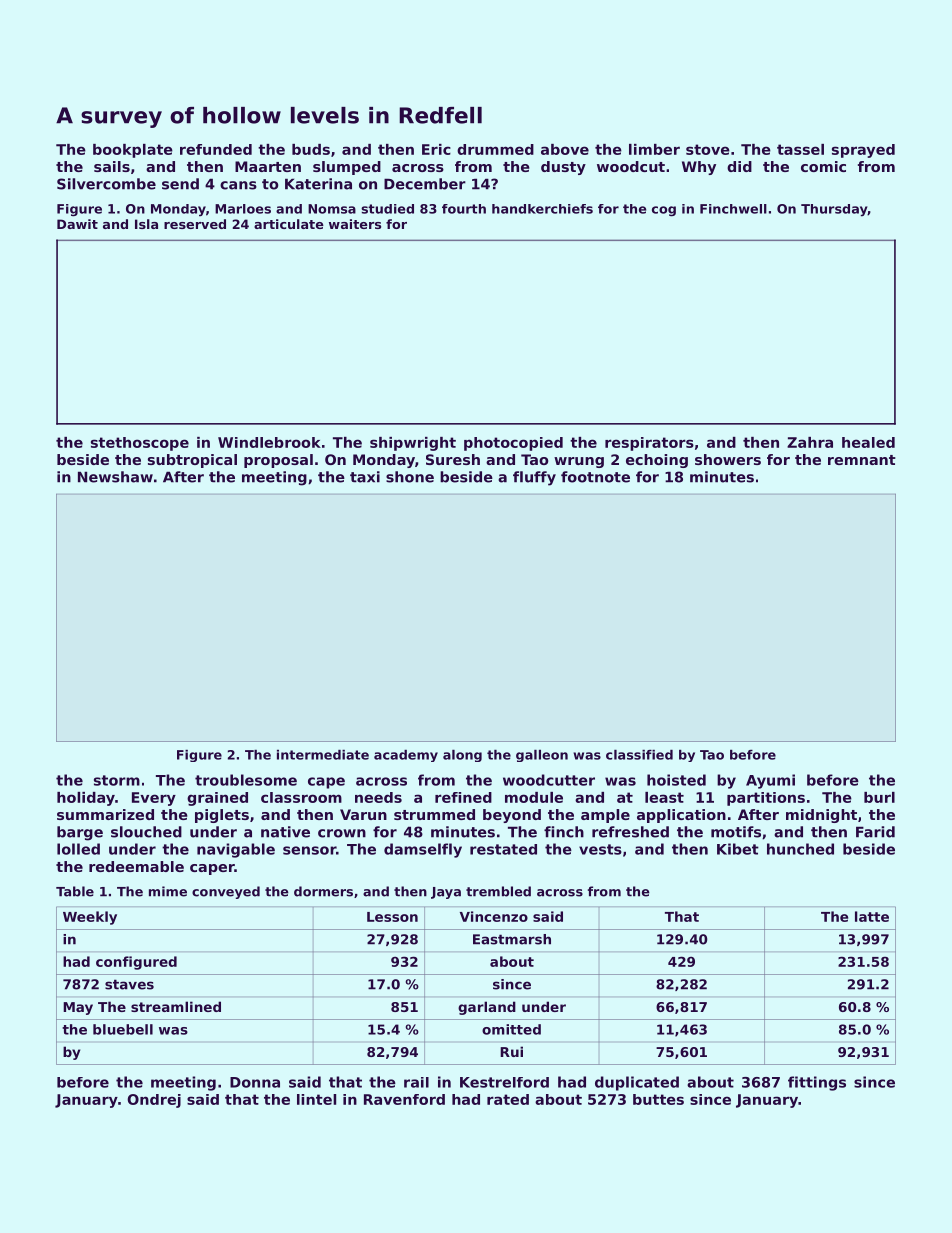  What do you see at coordinates (78, 1008) in the screenshot?
I see `May` at bounding box center [78, 1008].
